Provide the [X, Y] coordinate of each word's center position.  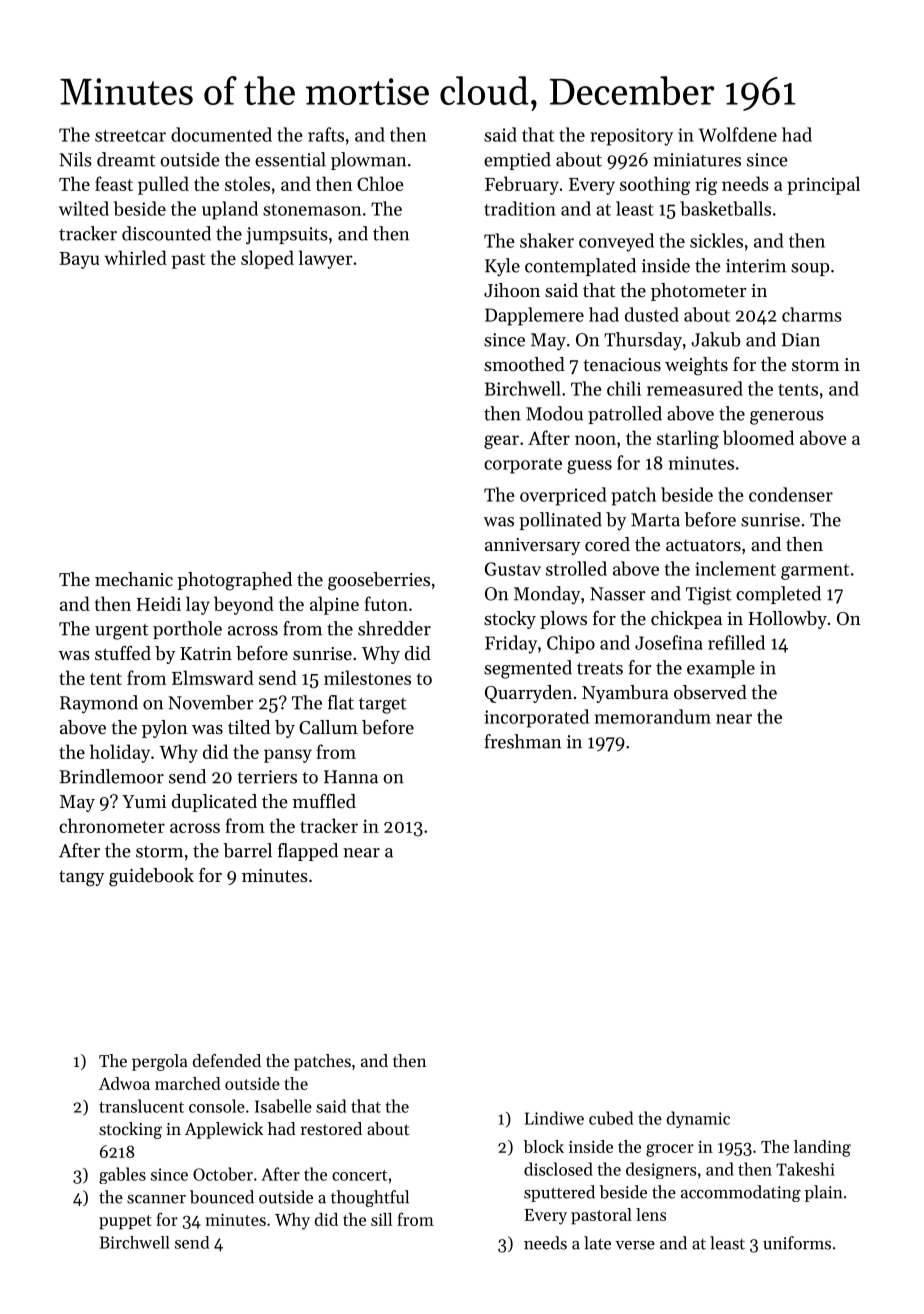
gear [501, 442]
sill [381, 1219]
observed [710, 692]
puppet [125, 1222]
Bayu [79, 260]
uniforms [797, 1243]
